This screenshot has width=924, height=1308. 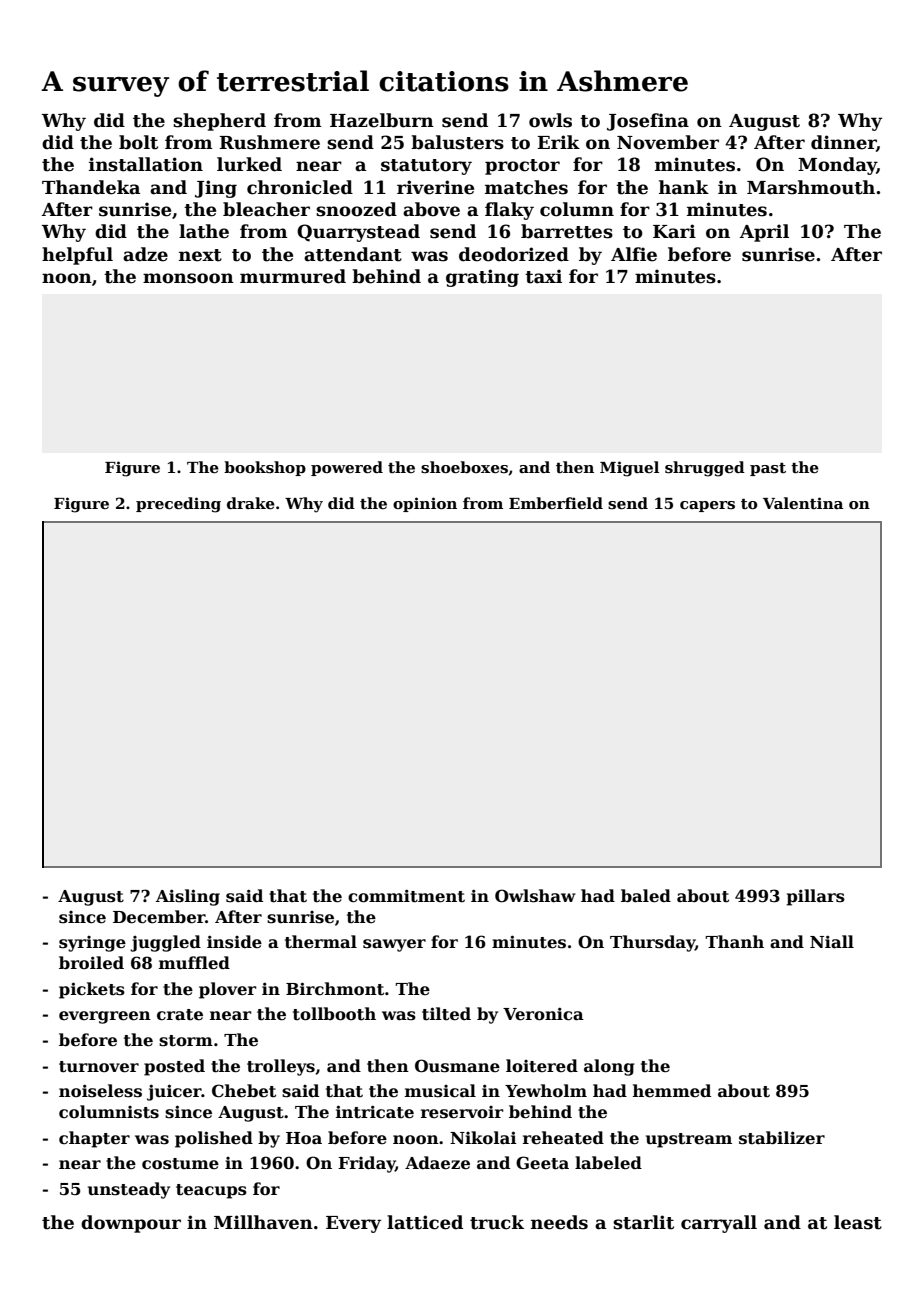 What do you see at coordinates (652, 943) in the screenshot?
I see `Thursday` at bounding box center [652, 943].
